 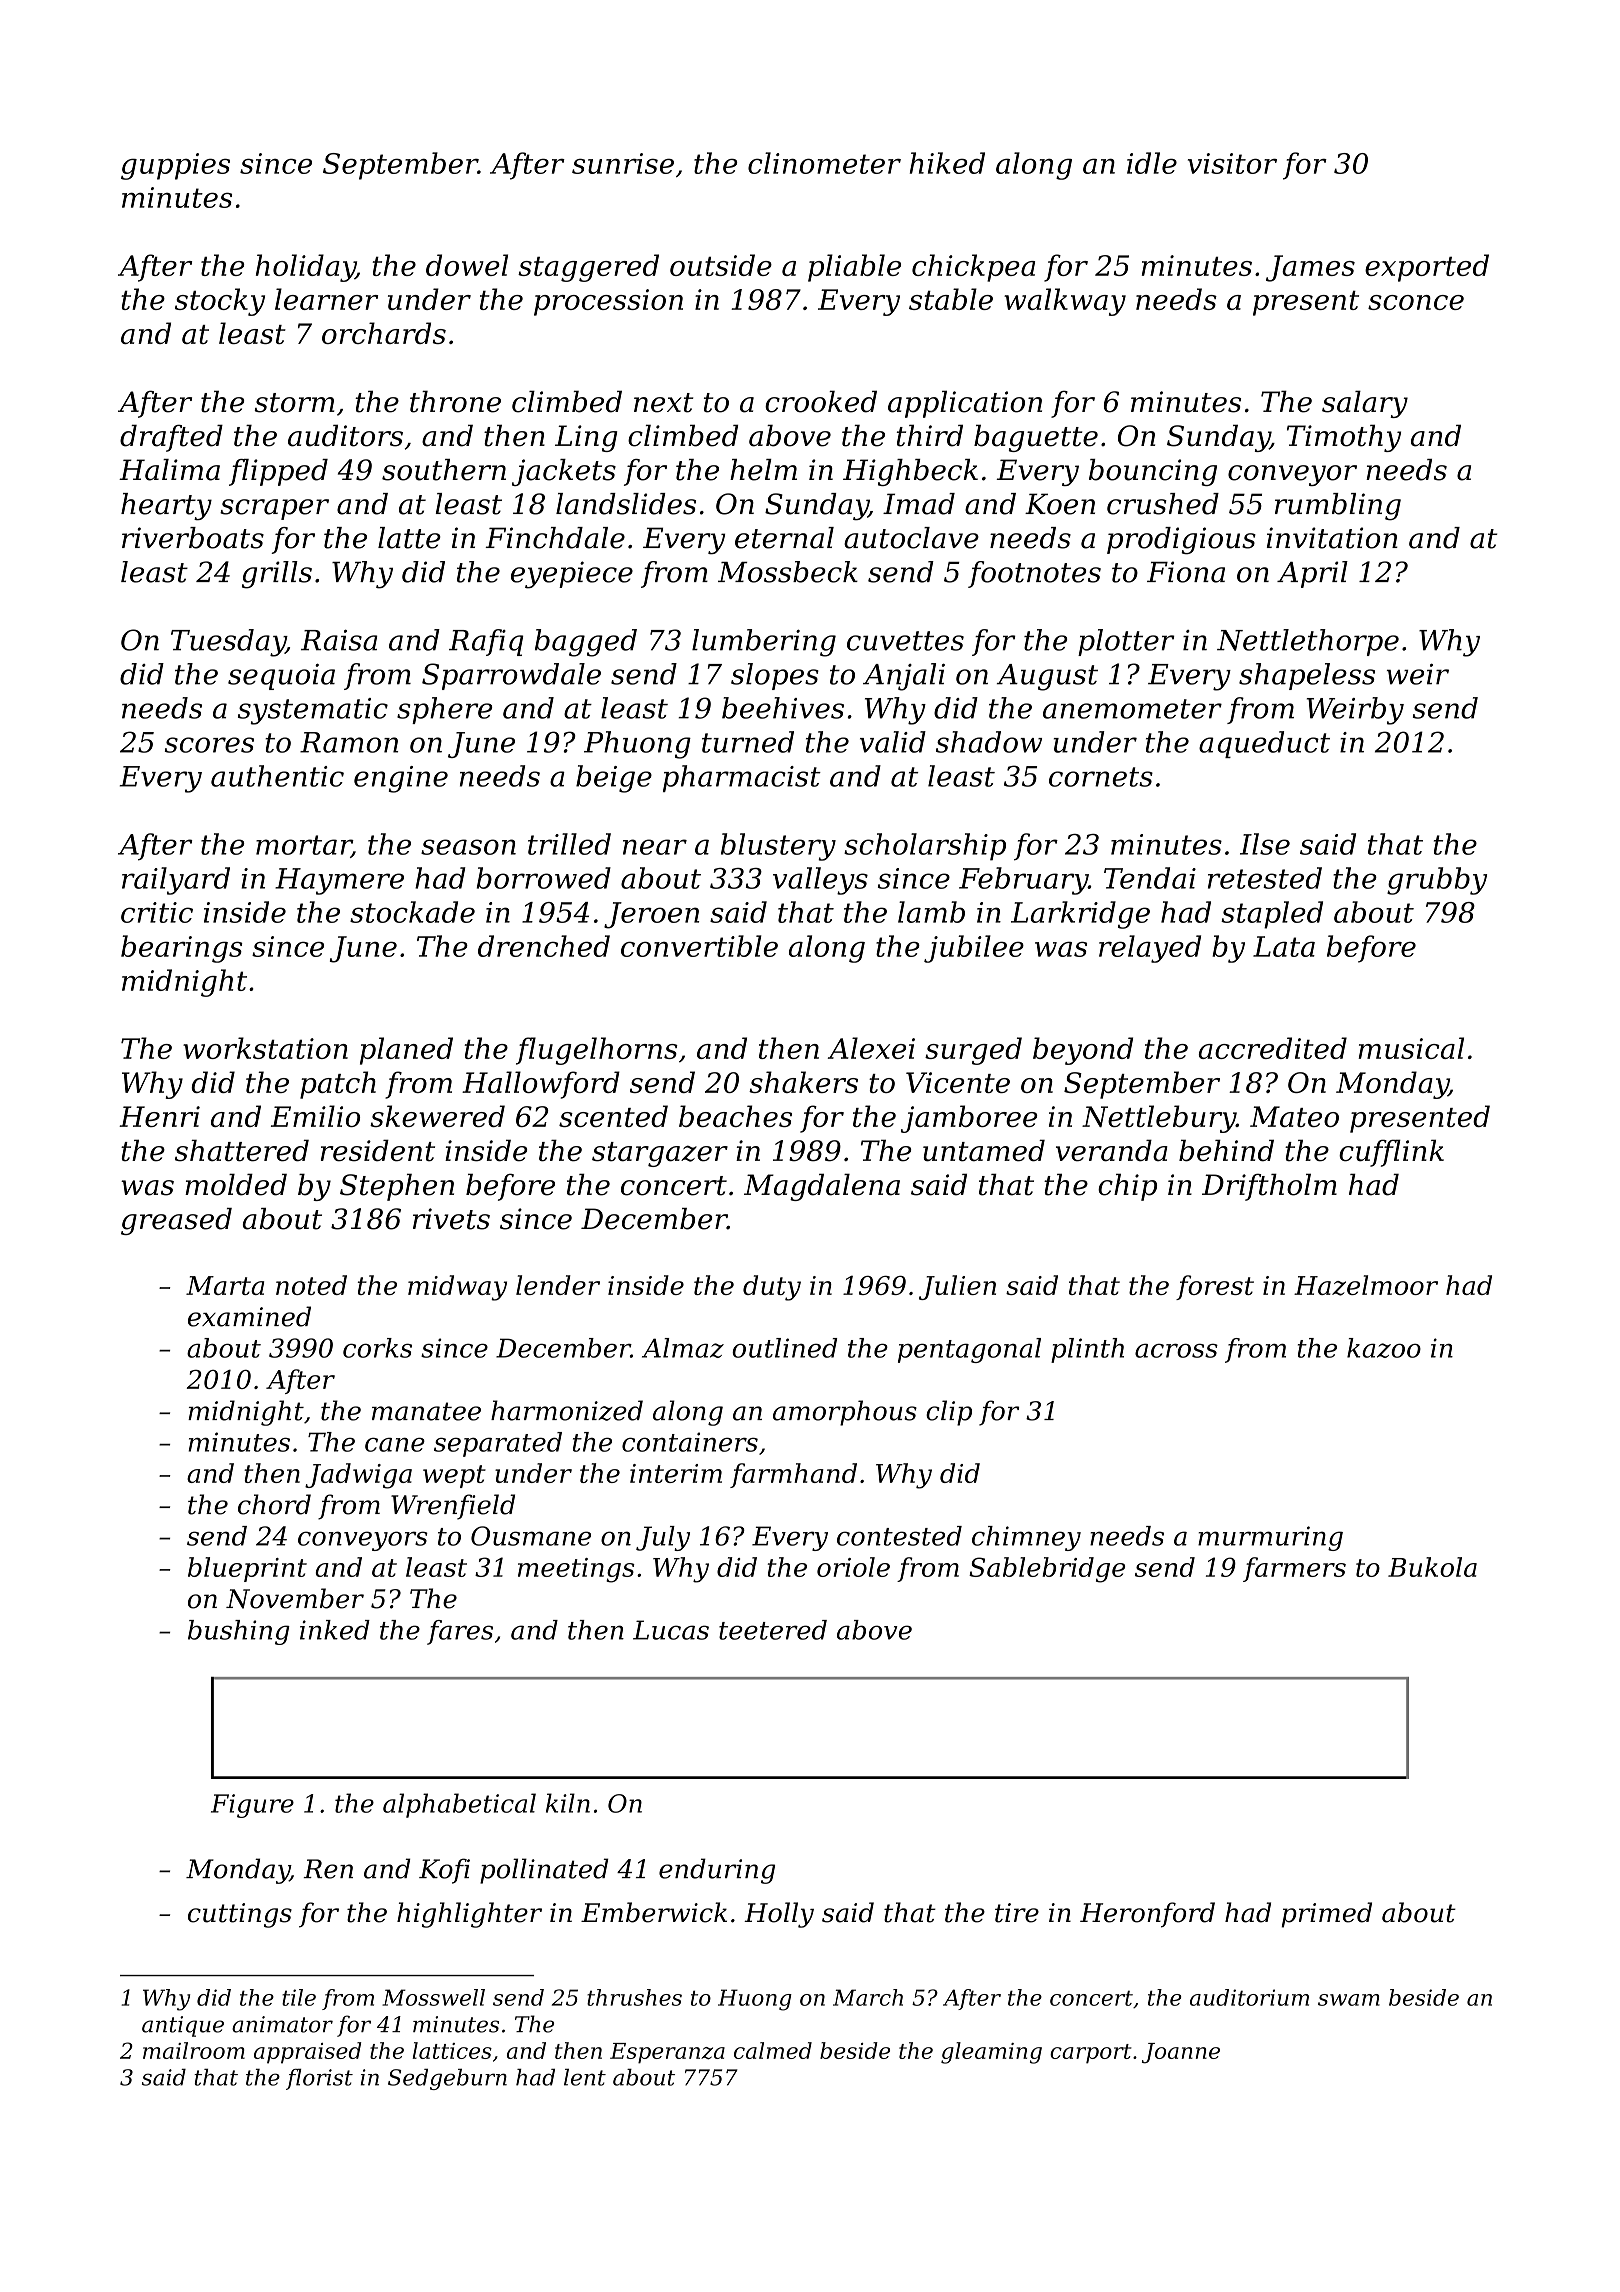 I want to click on stocky, so click(x=220, y=302).
